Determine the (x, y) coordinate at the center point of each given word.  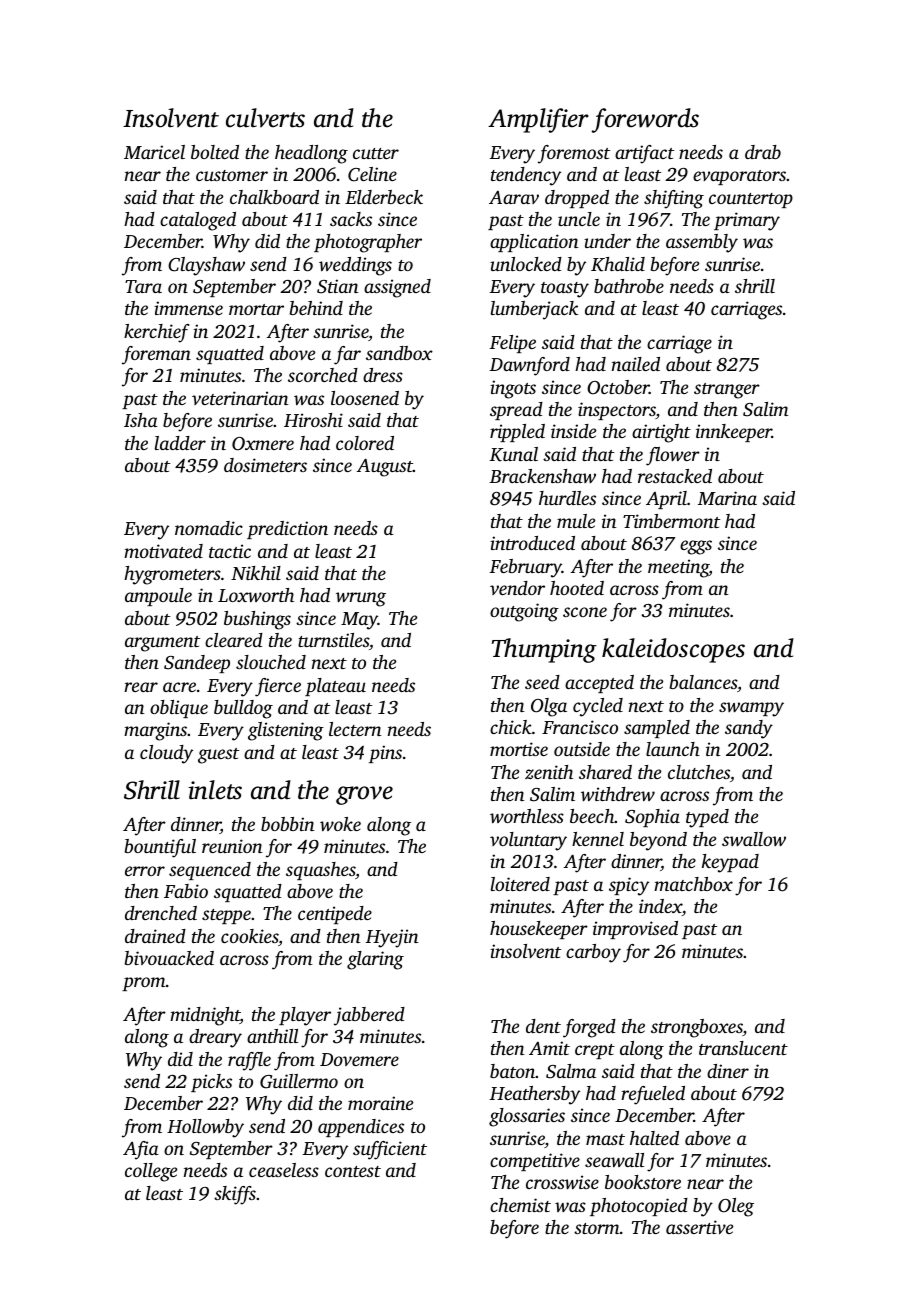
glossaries (527, 1117)
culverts (265, 118)
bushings (257, 620)
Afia (141, 1150)
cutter (376, 153)
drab (763, 152)
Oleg (736, 1207)
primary (747, 221)
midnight (205, 1016)
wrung (361, 599)
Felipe (513, 344)
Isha (141, 420)
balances (703, 682)
